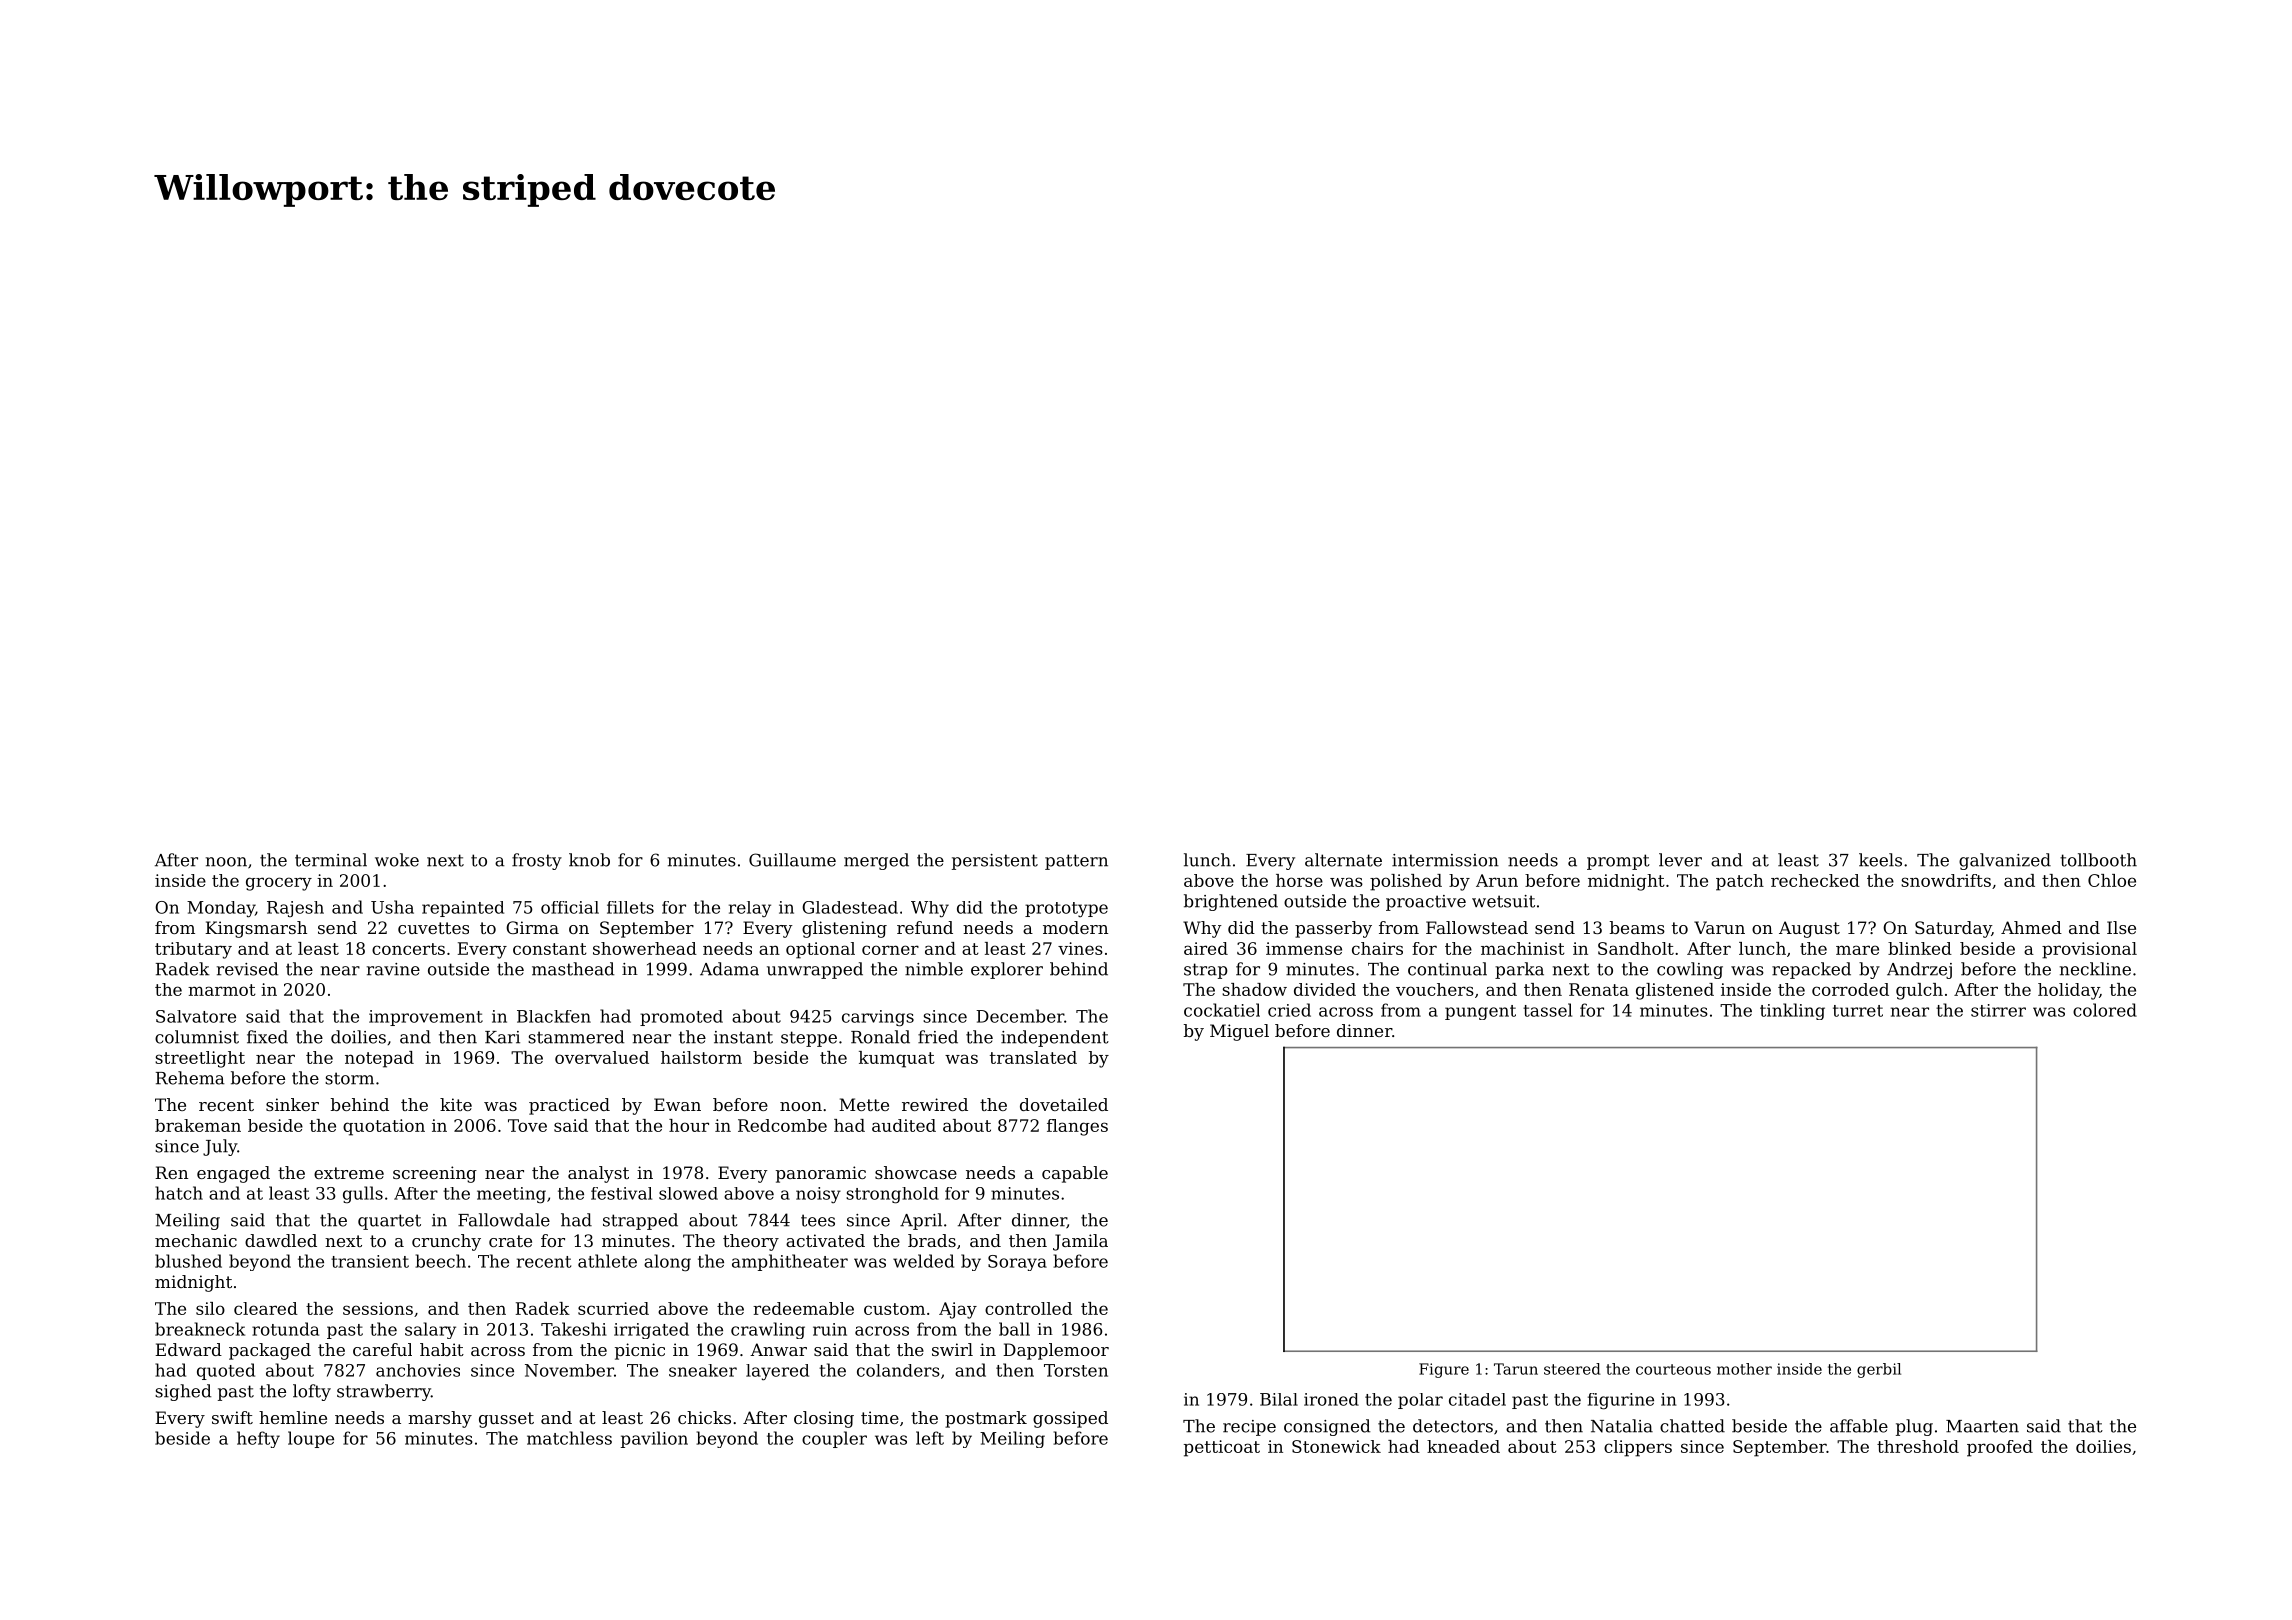  Describe the element at coordinates (331, 860) in the image. I see `terminal` at that location.
